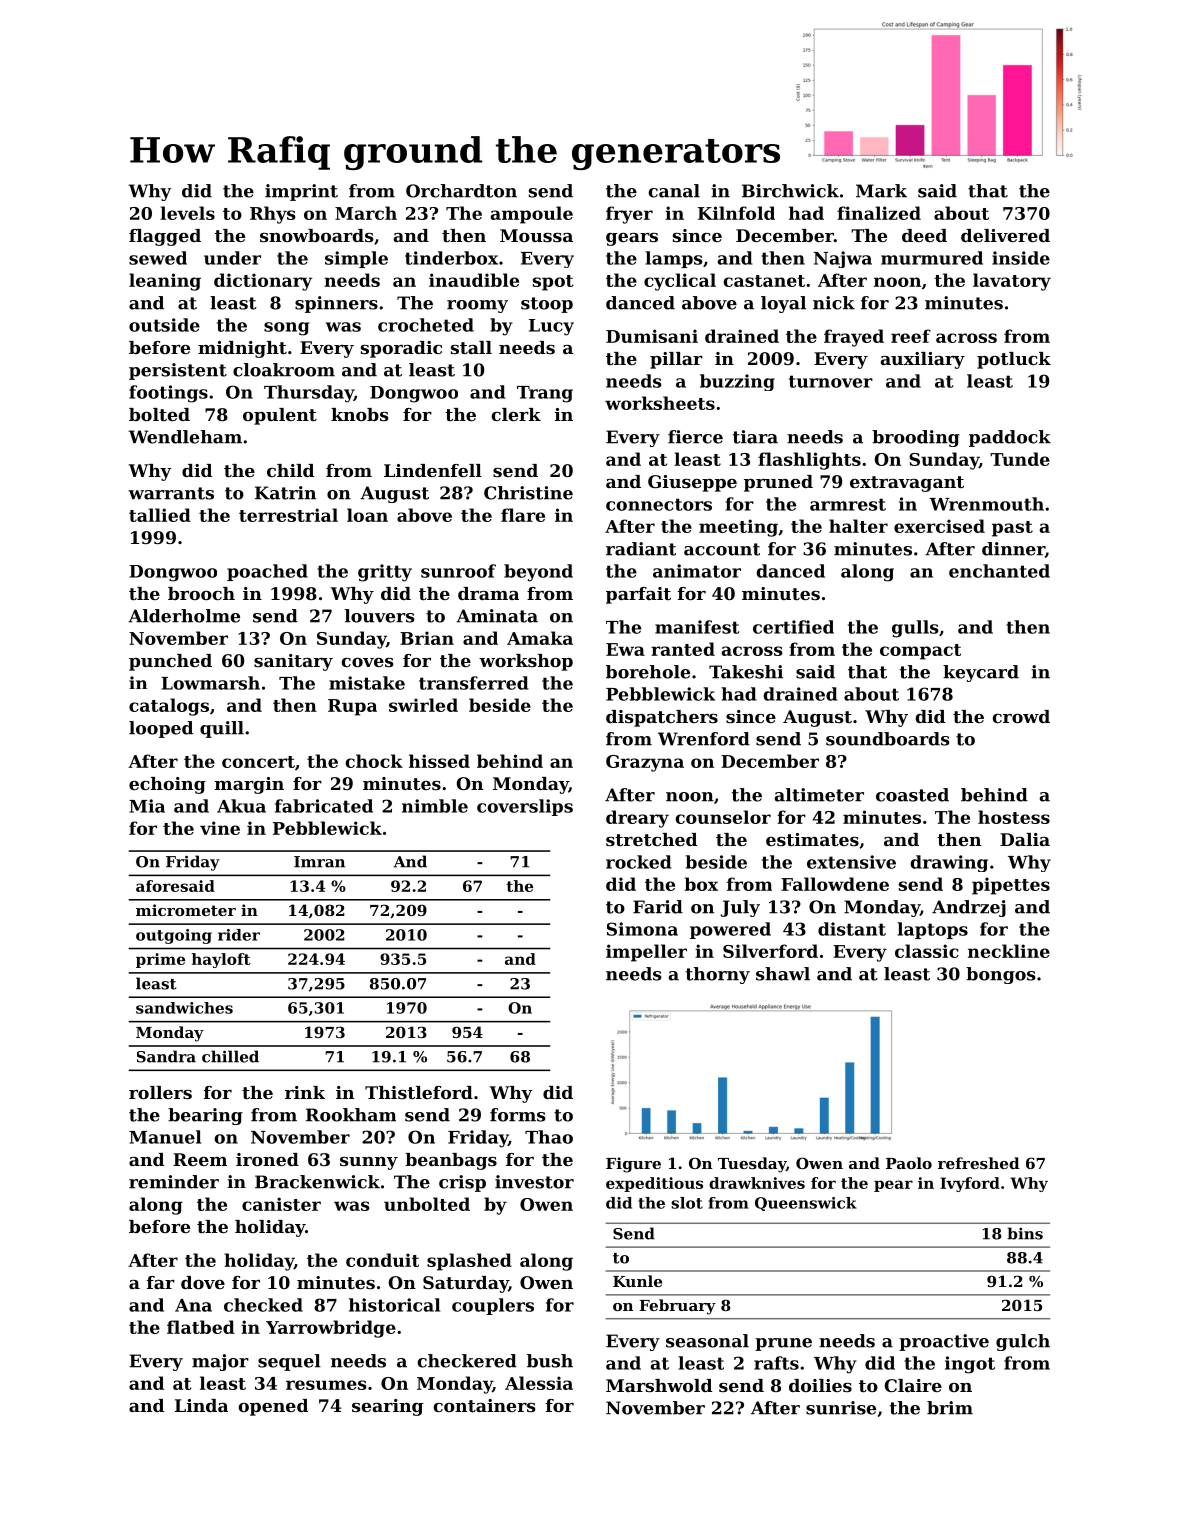  What do you see at coordinates (841, 1408) in the screenshot?
I see `sunrise` at bounding box center [841, 1408].
